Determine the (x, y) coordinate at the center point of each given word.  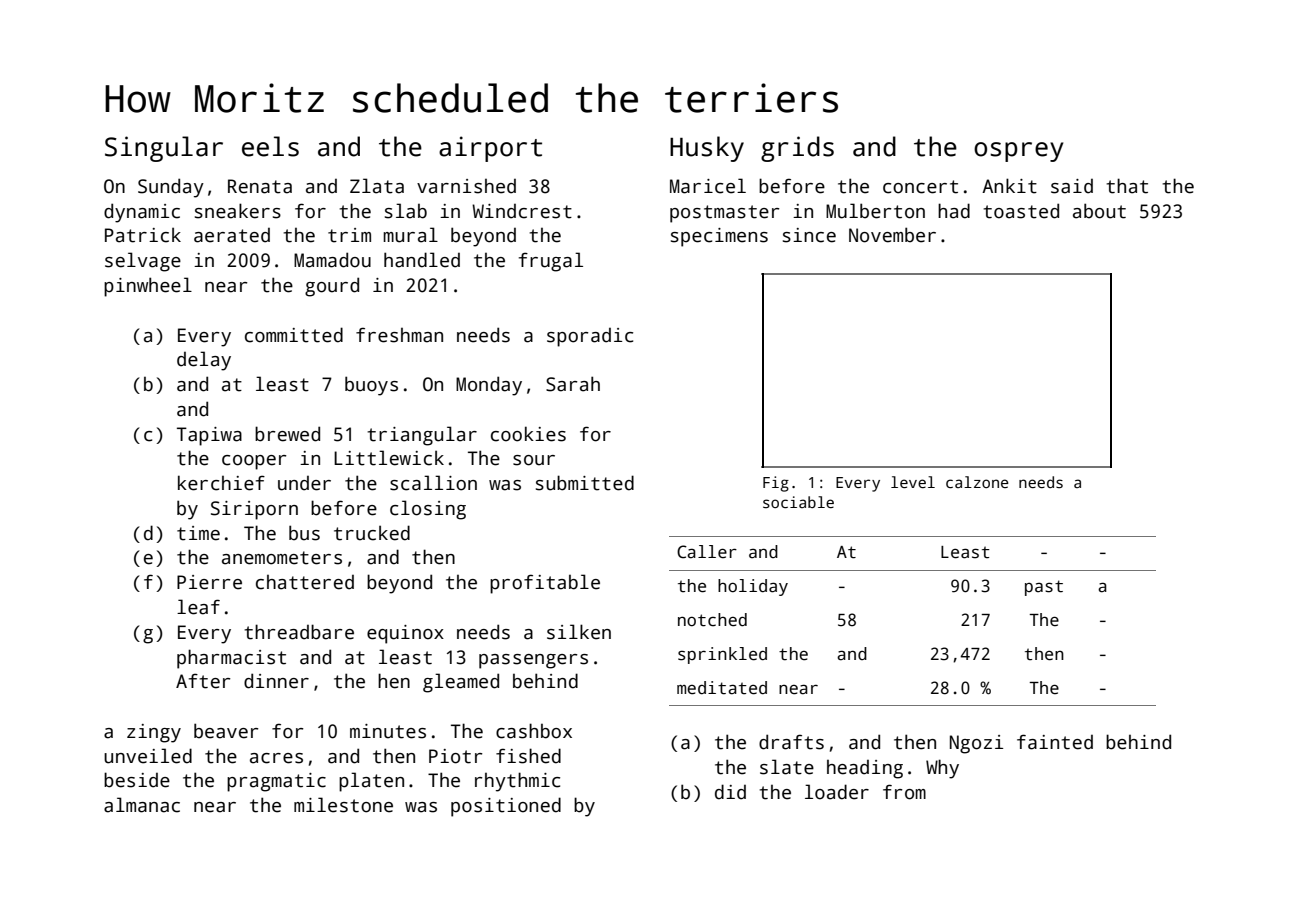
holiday (753, 587)
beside (137, 780)
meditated (722, 688)
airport (490, 149)
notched (712, 620)
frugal (551, 262)
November (892, 235)
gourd (332, 287)
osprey (1018, 152)
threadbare (299, 632)
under (304, 483)
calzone (977, 482)
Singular (164, 149)
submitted (585, 483)
